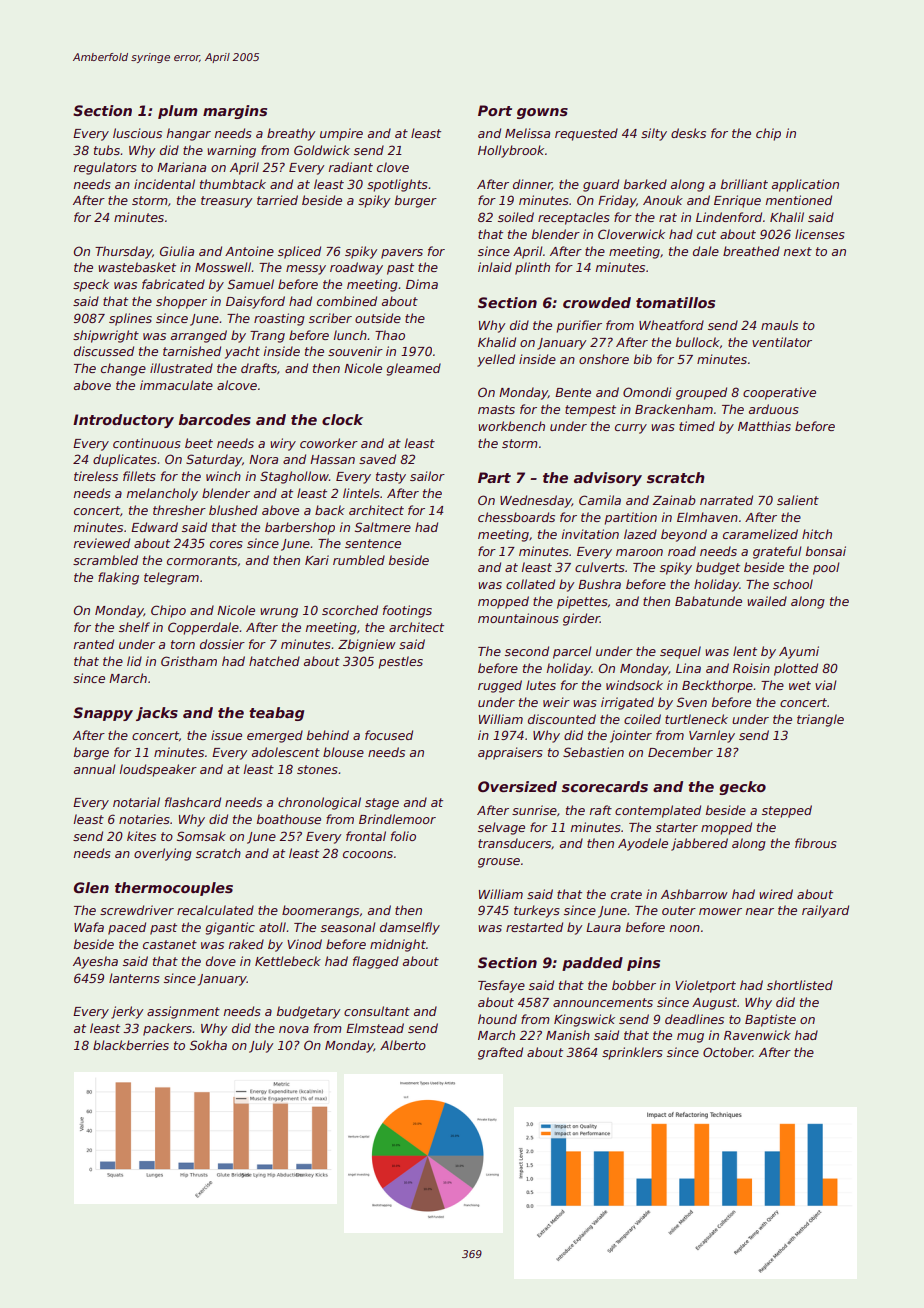 This screenshot has height=1308, width=924. Describe the element at coordinates (377, 1011) in the screenshot. I see `consultant` at that location.
